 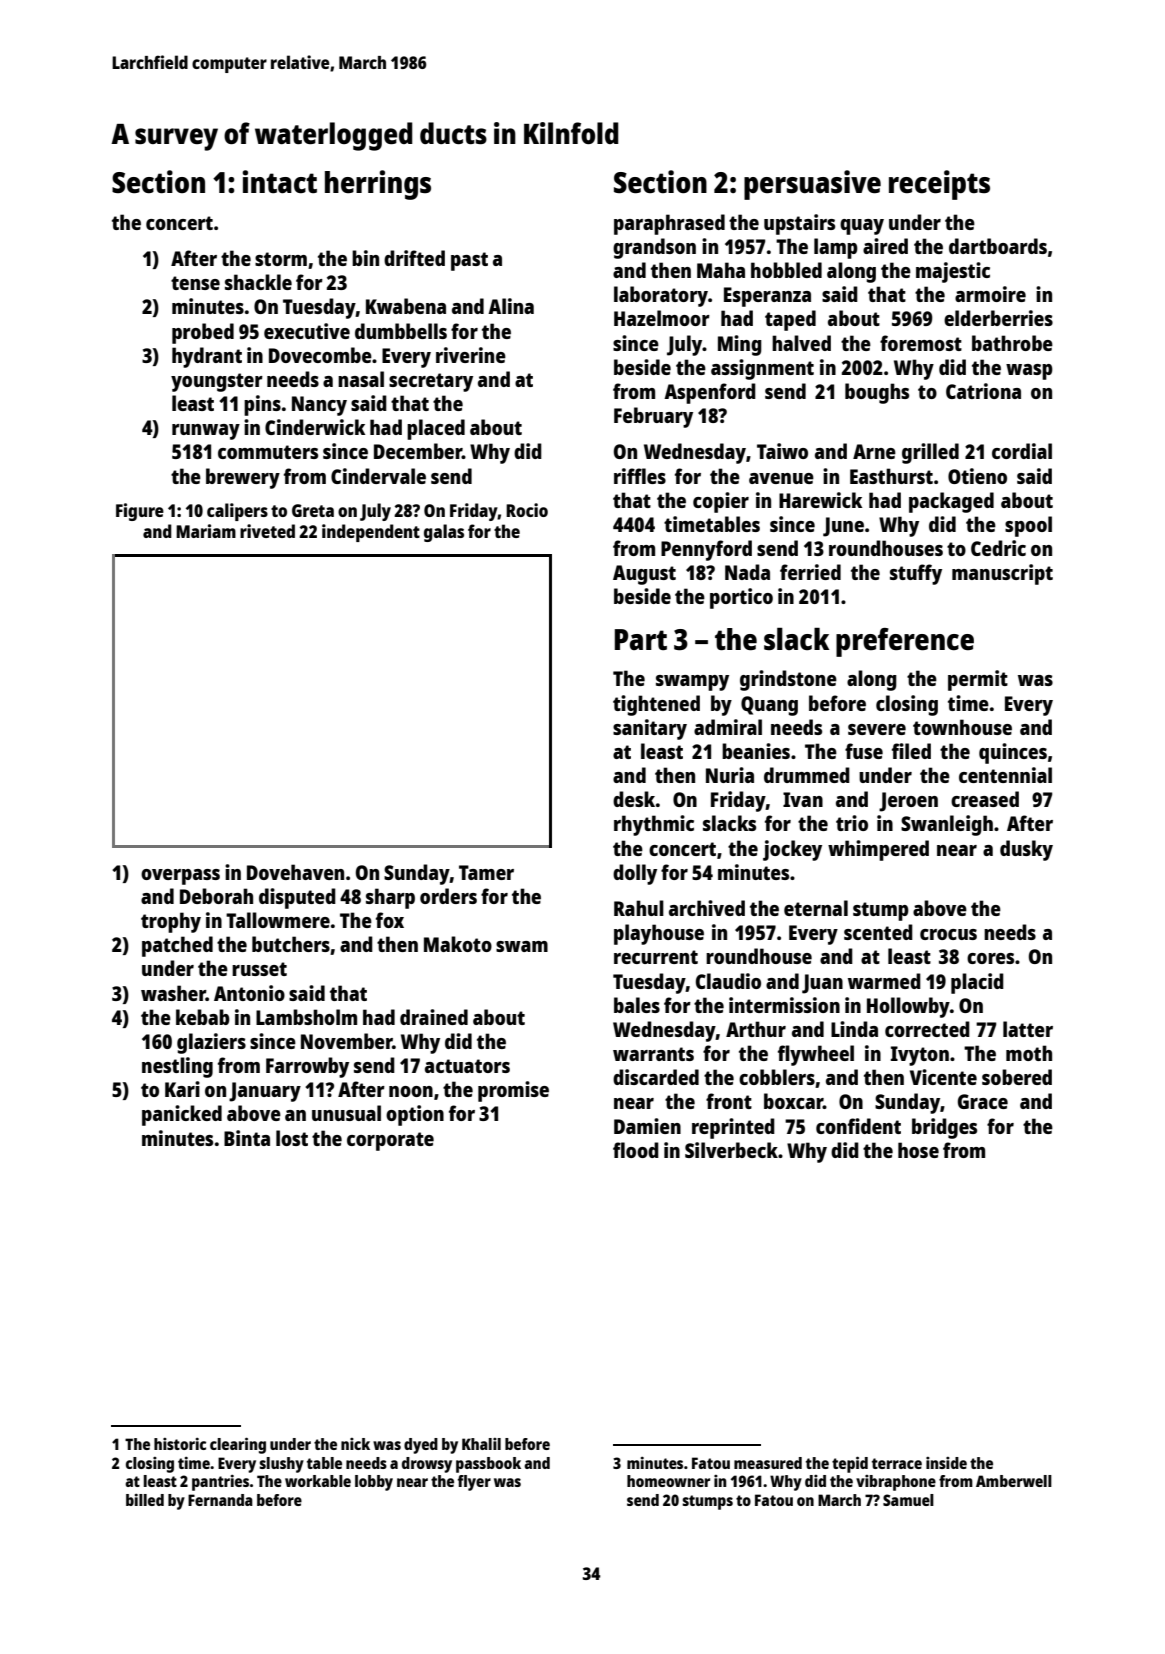 I want to click on Vicente, so click(x=943, y=1077).
